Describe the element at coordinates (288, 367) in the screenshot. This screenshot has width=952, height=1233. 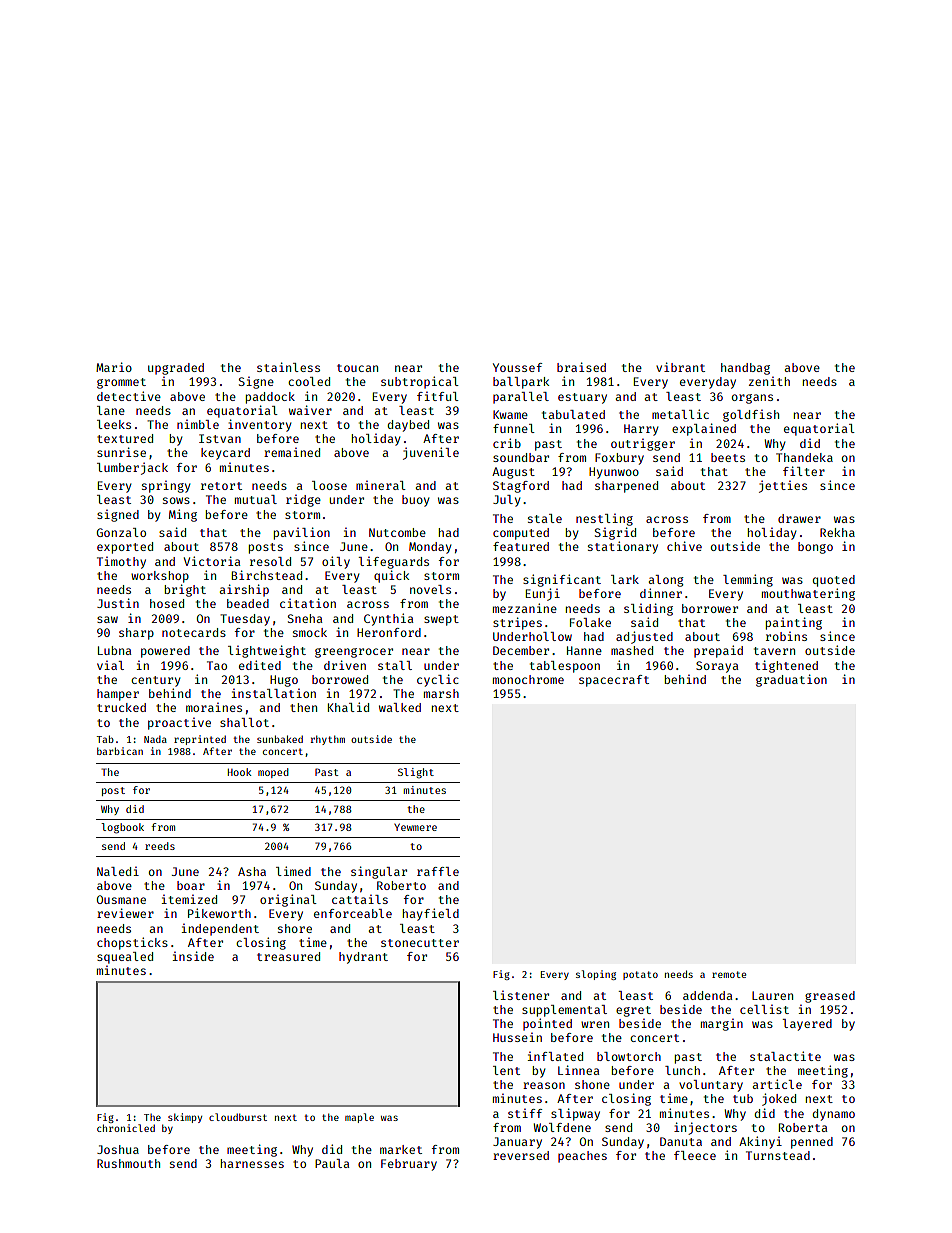
I see `stainless` at that location.
